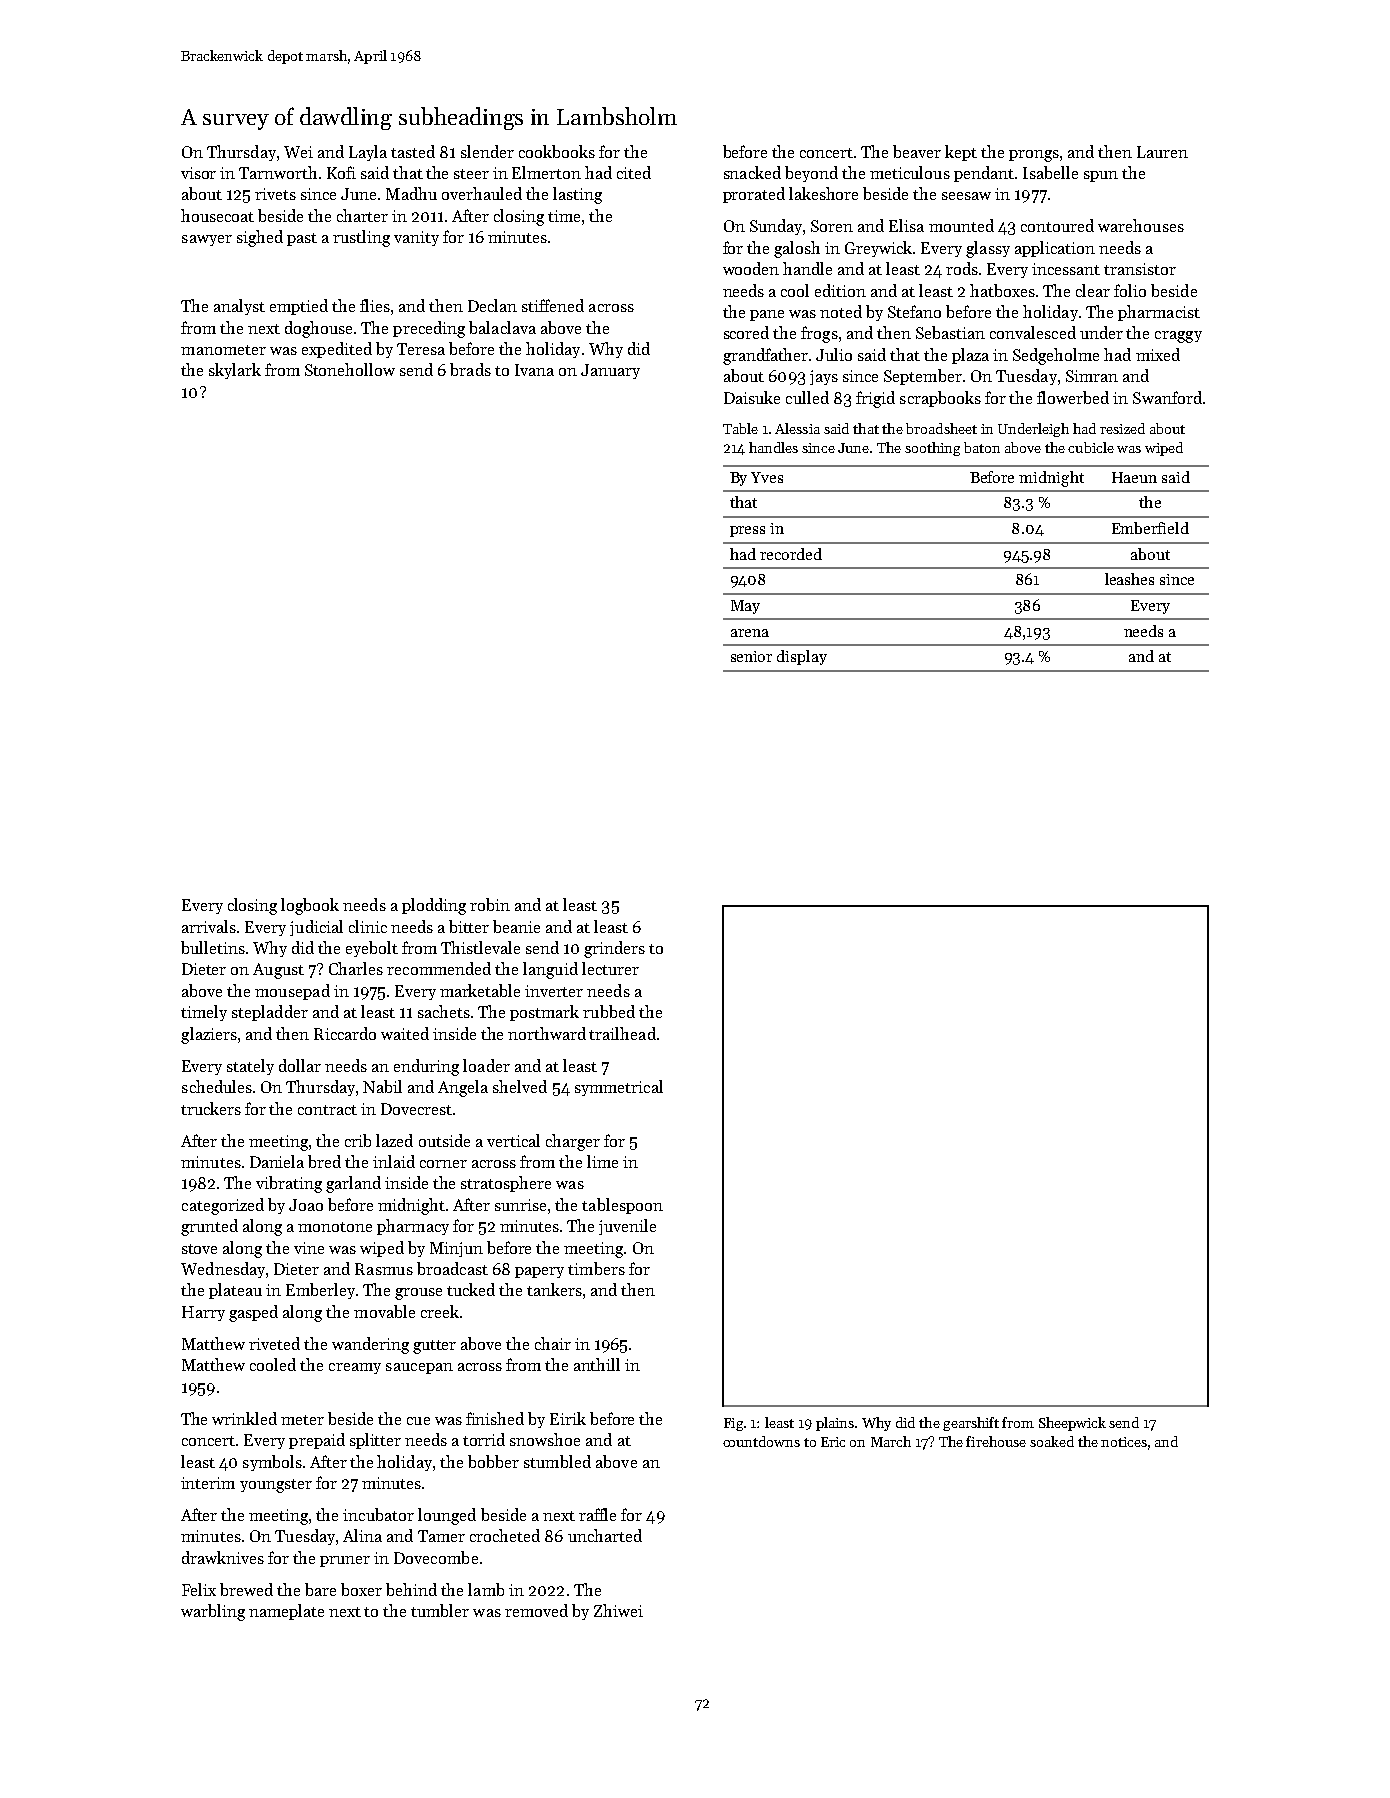 This page has width=1390, height=1798. I want to click on senior, so click(751, 656).
